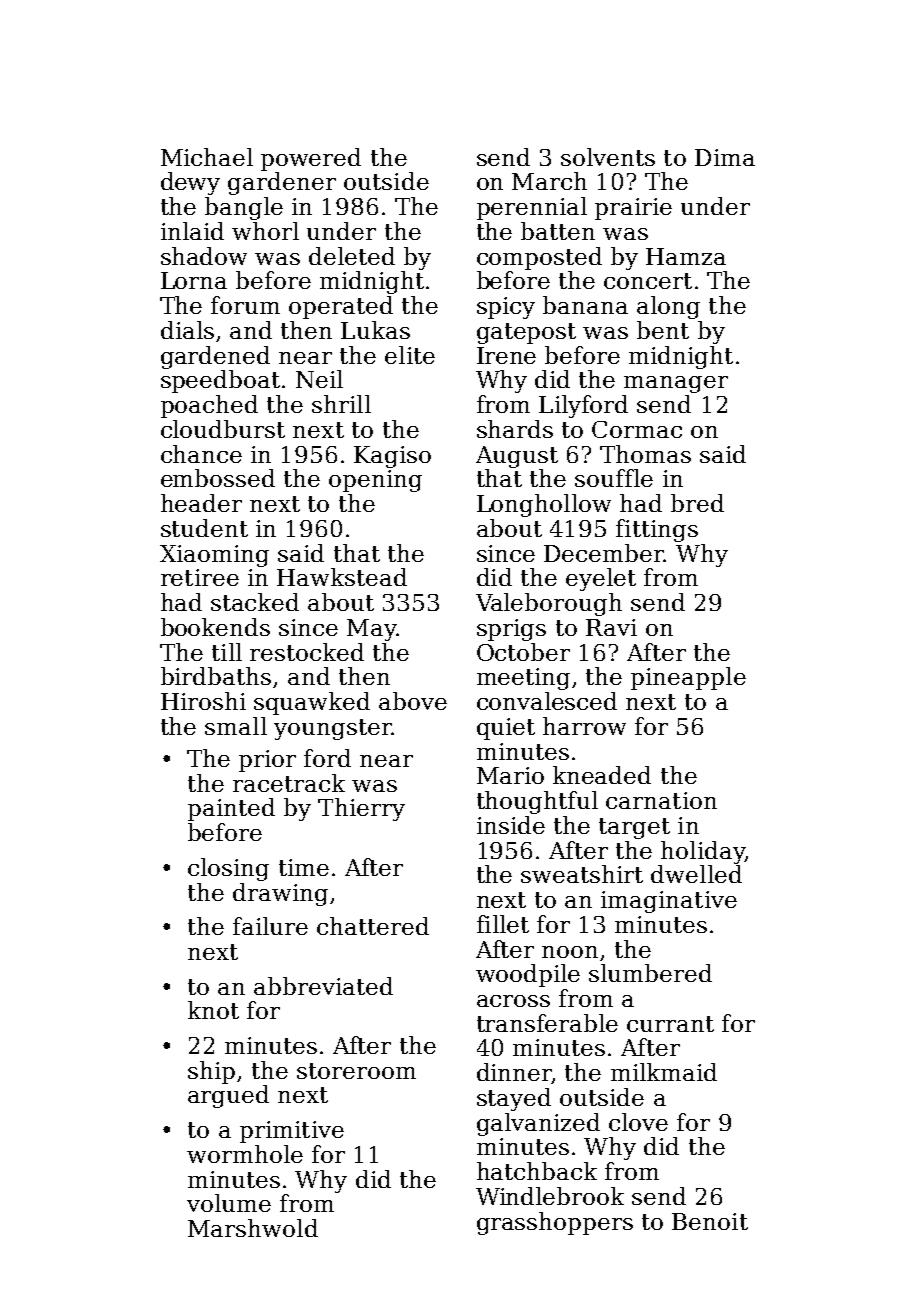 This screenshot has height=1311, width=924. What do you see at coordinates (341, 307) in the screenshot?
I see `operated` at bounding box center [341, 307].
